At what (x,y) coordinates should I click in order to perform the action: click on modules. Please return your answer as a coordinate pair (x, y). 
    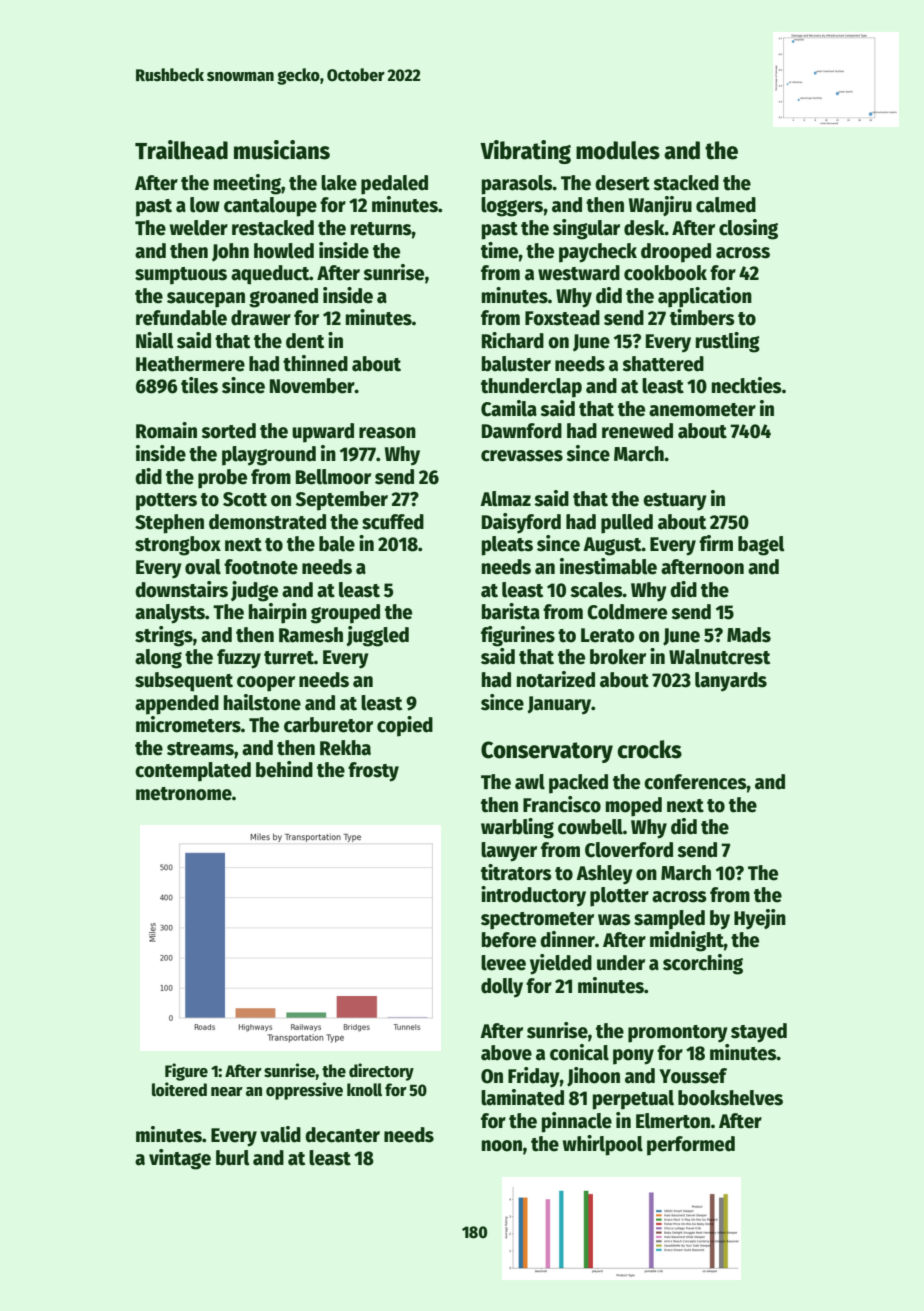
    Looking at the image, I should click on (618, 150).
